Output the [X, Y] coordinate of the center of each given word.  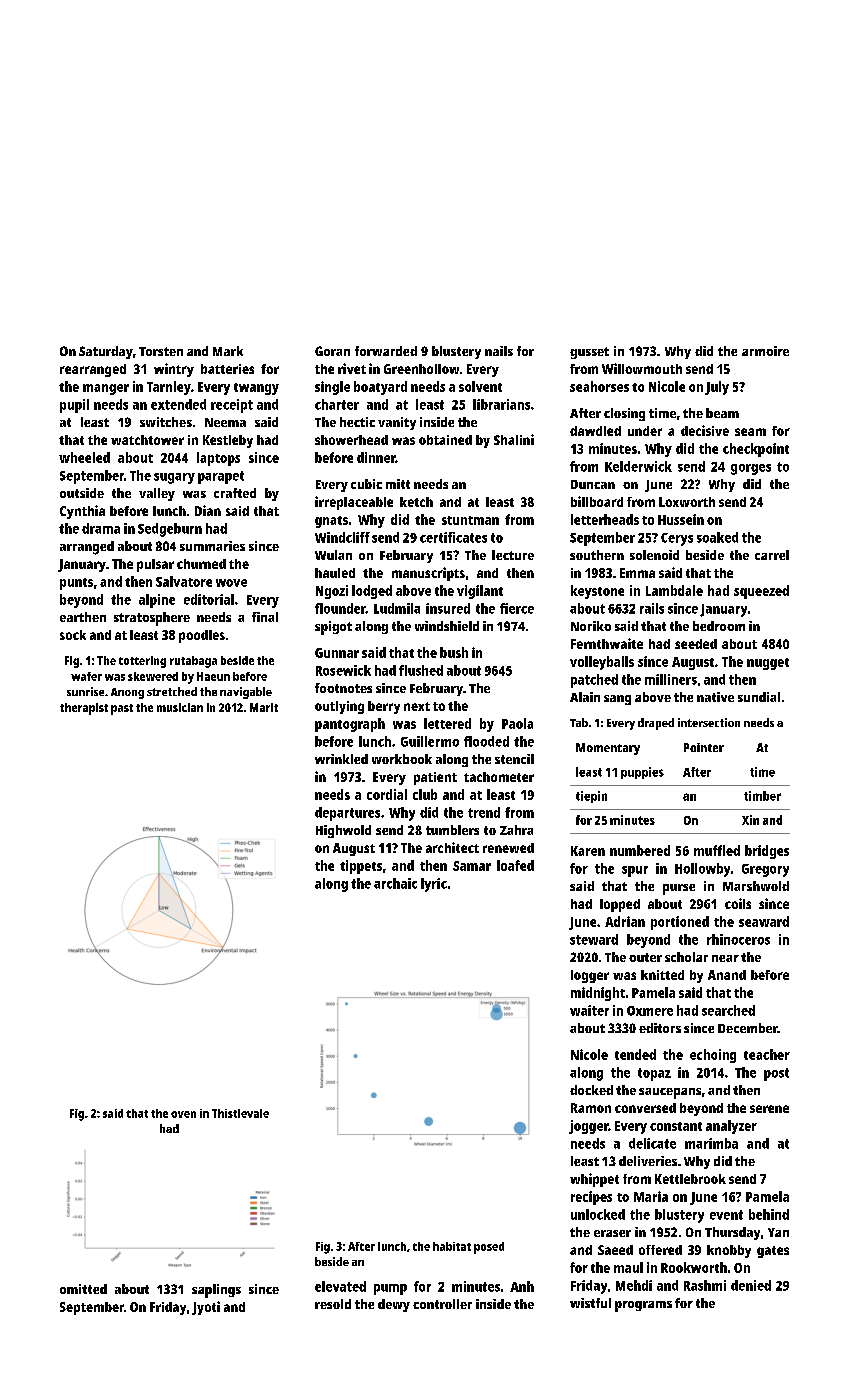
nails [499, 351]
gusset [589, 353]
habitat [452, 1246]
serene [769, 1109]
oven [183, 1114]
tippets [361, 867]
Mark [228, 351]
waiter [589, 1010]
